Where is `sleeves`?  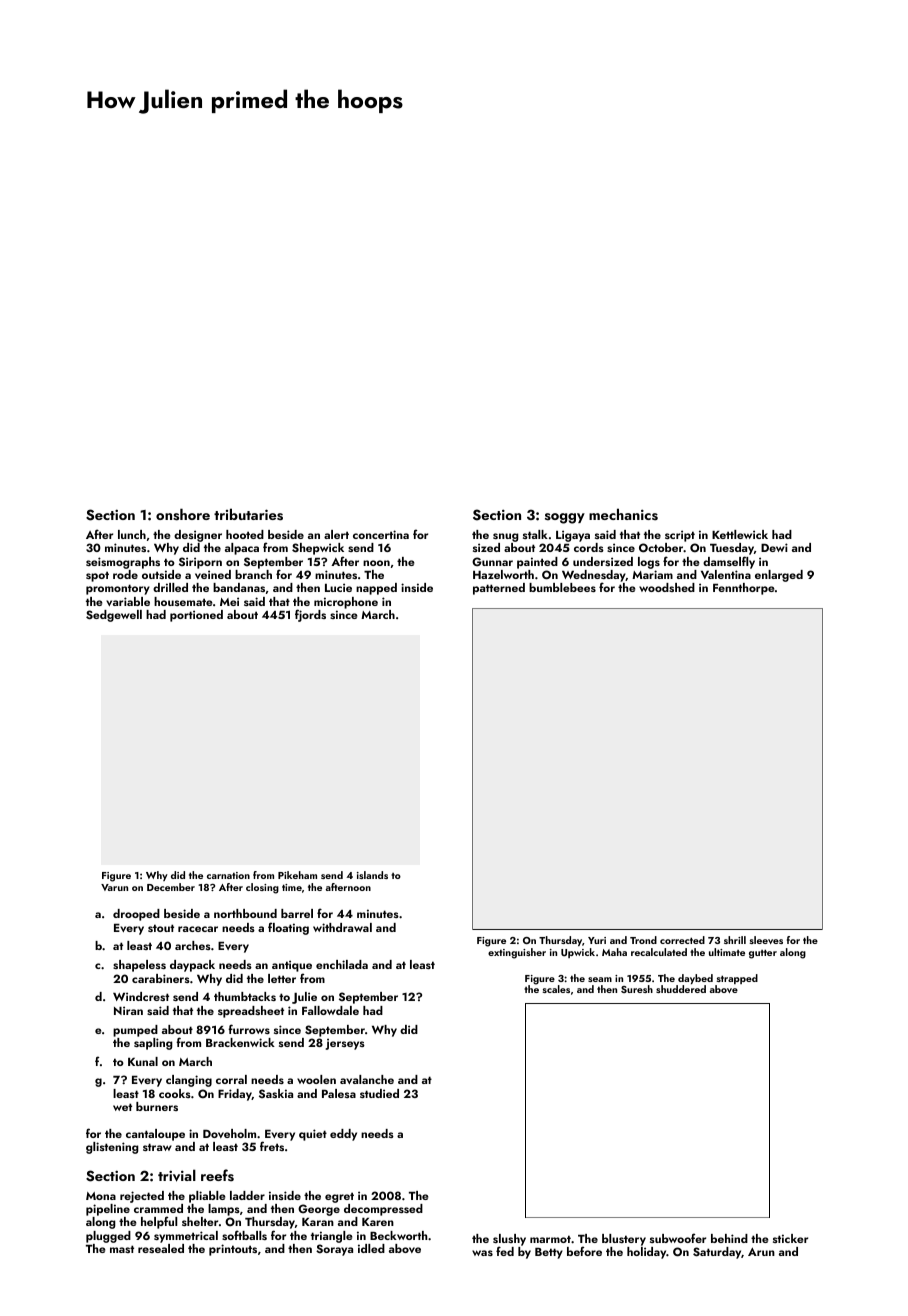 sleeves is located at coordinates (766, 940).
